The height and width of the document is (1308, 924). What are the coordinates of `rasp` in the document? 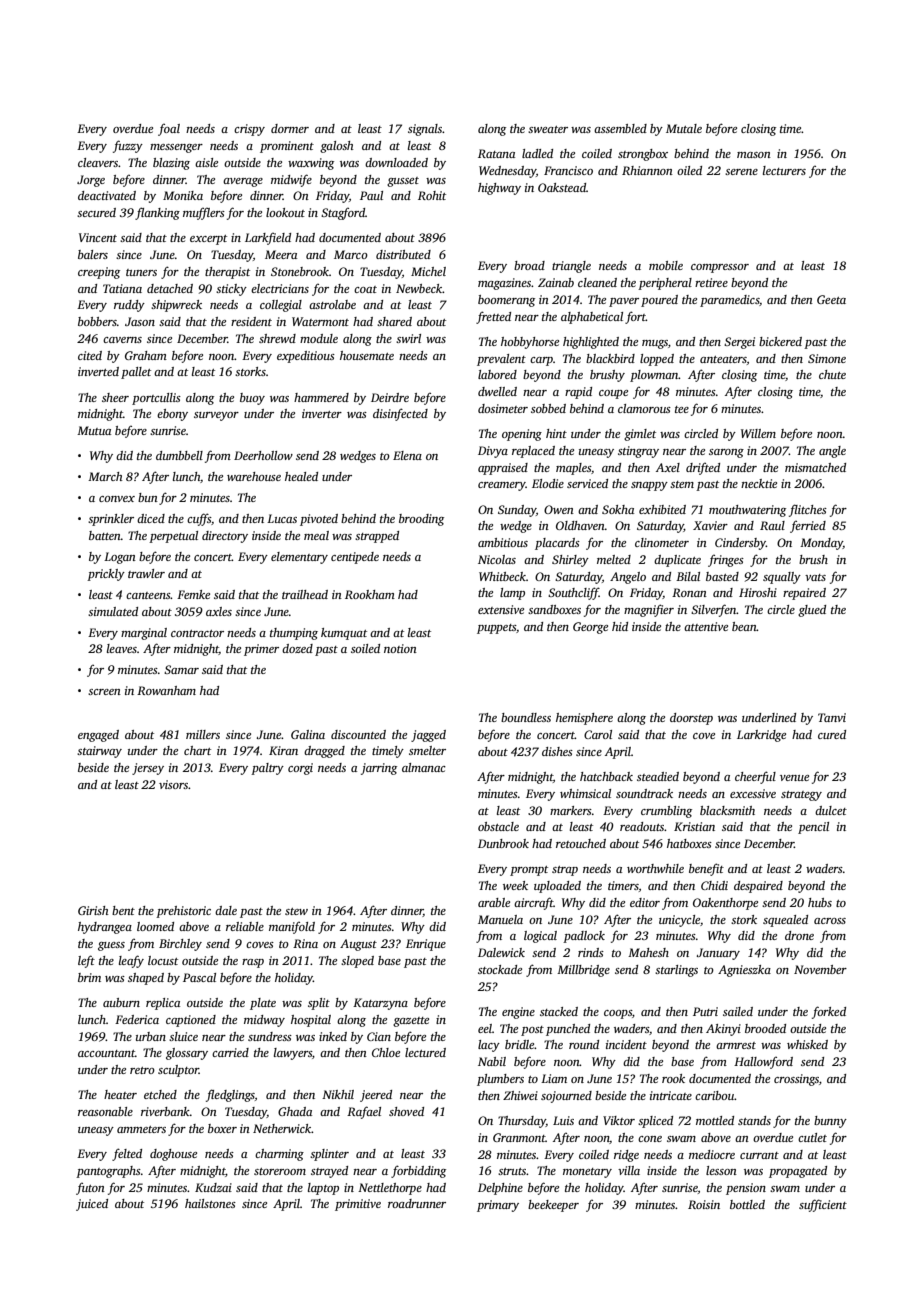 It's located at (253, 963).
